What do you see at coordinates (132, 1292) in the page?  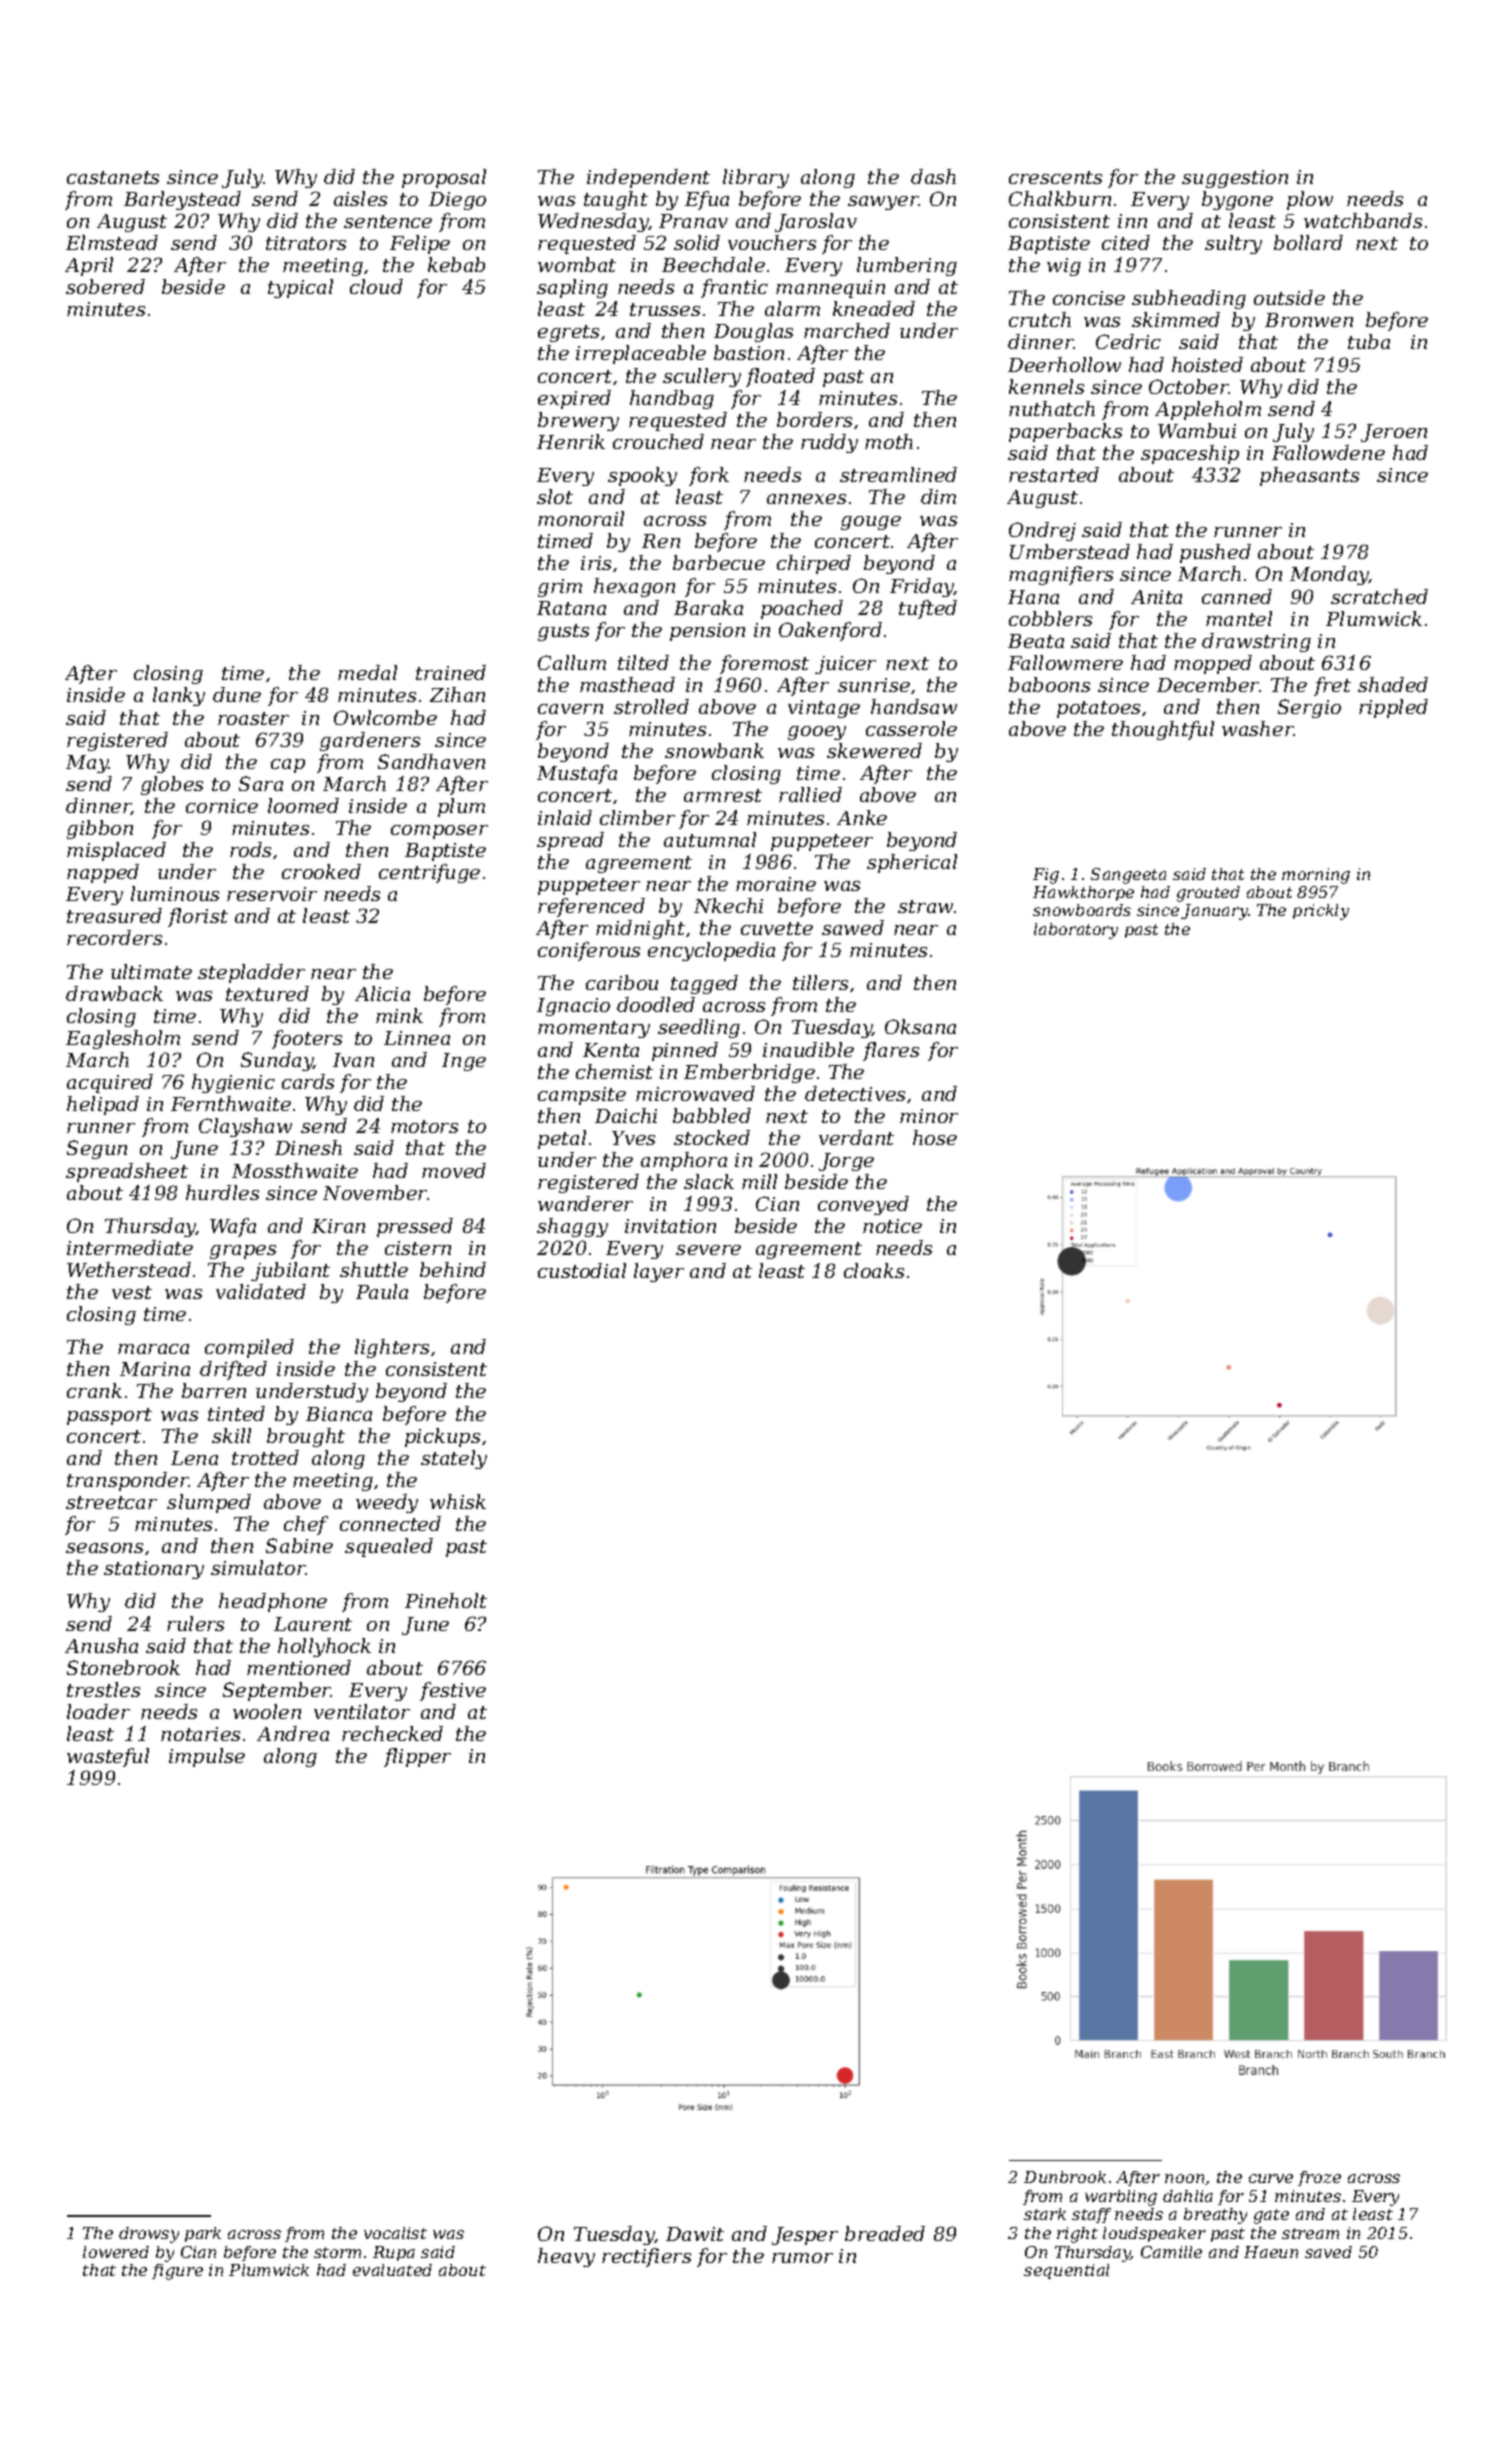 I see `vest` at bounding box center [132, 1292].
